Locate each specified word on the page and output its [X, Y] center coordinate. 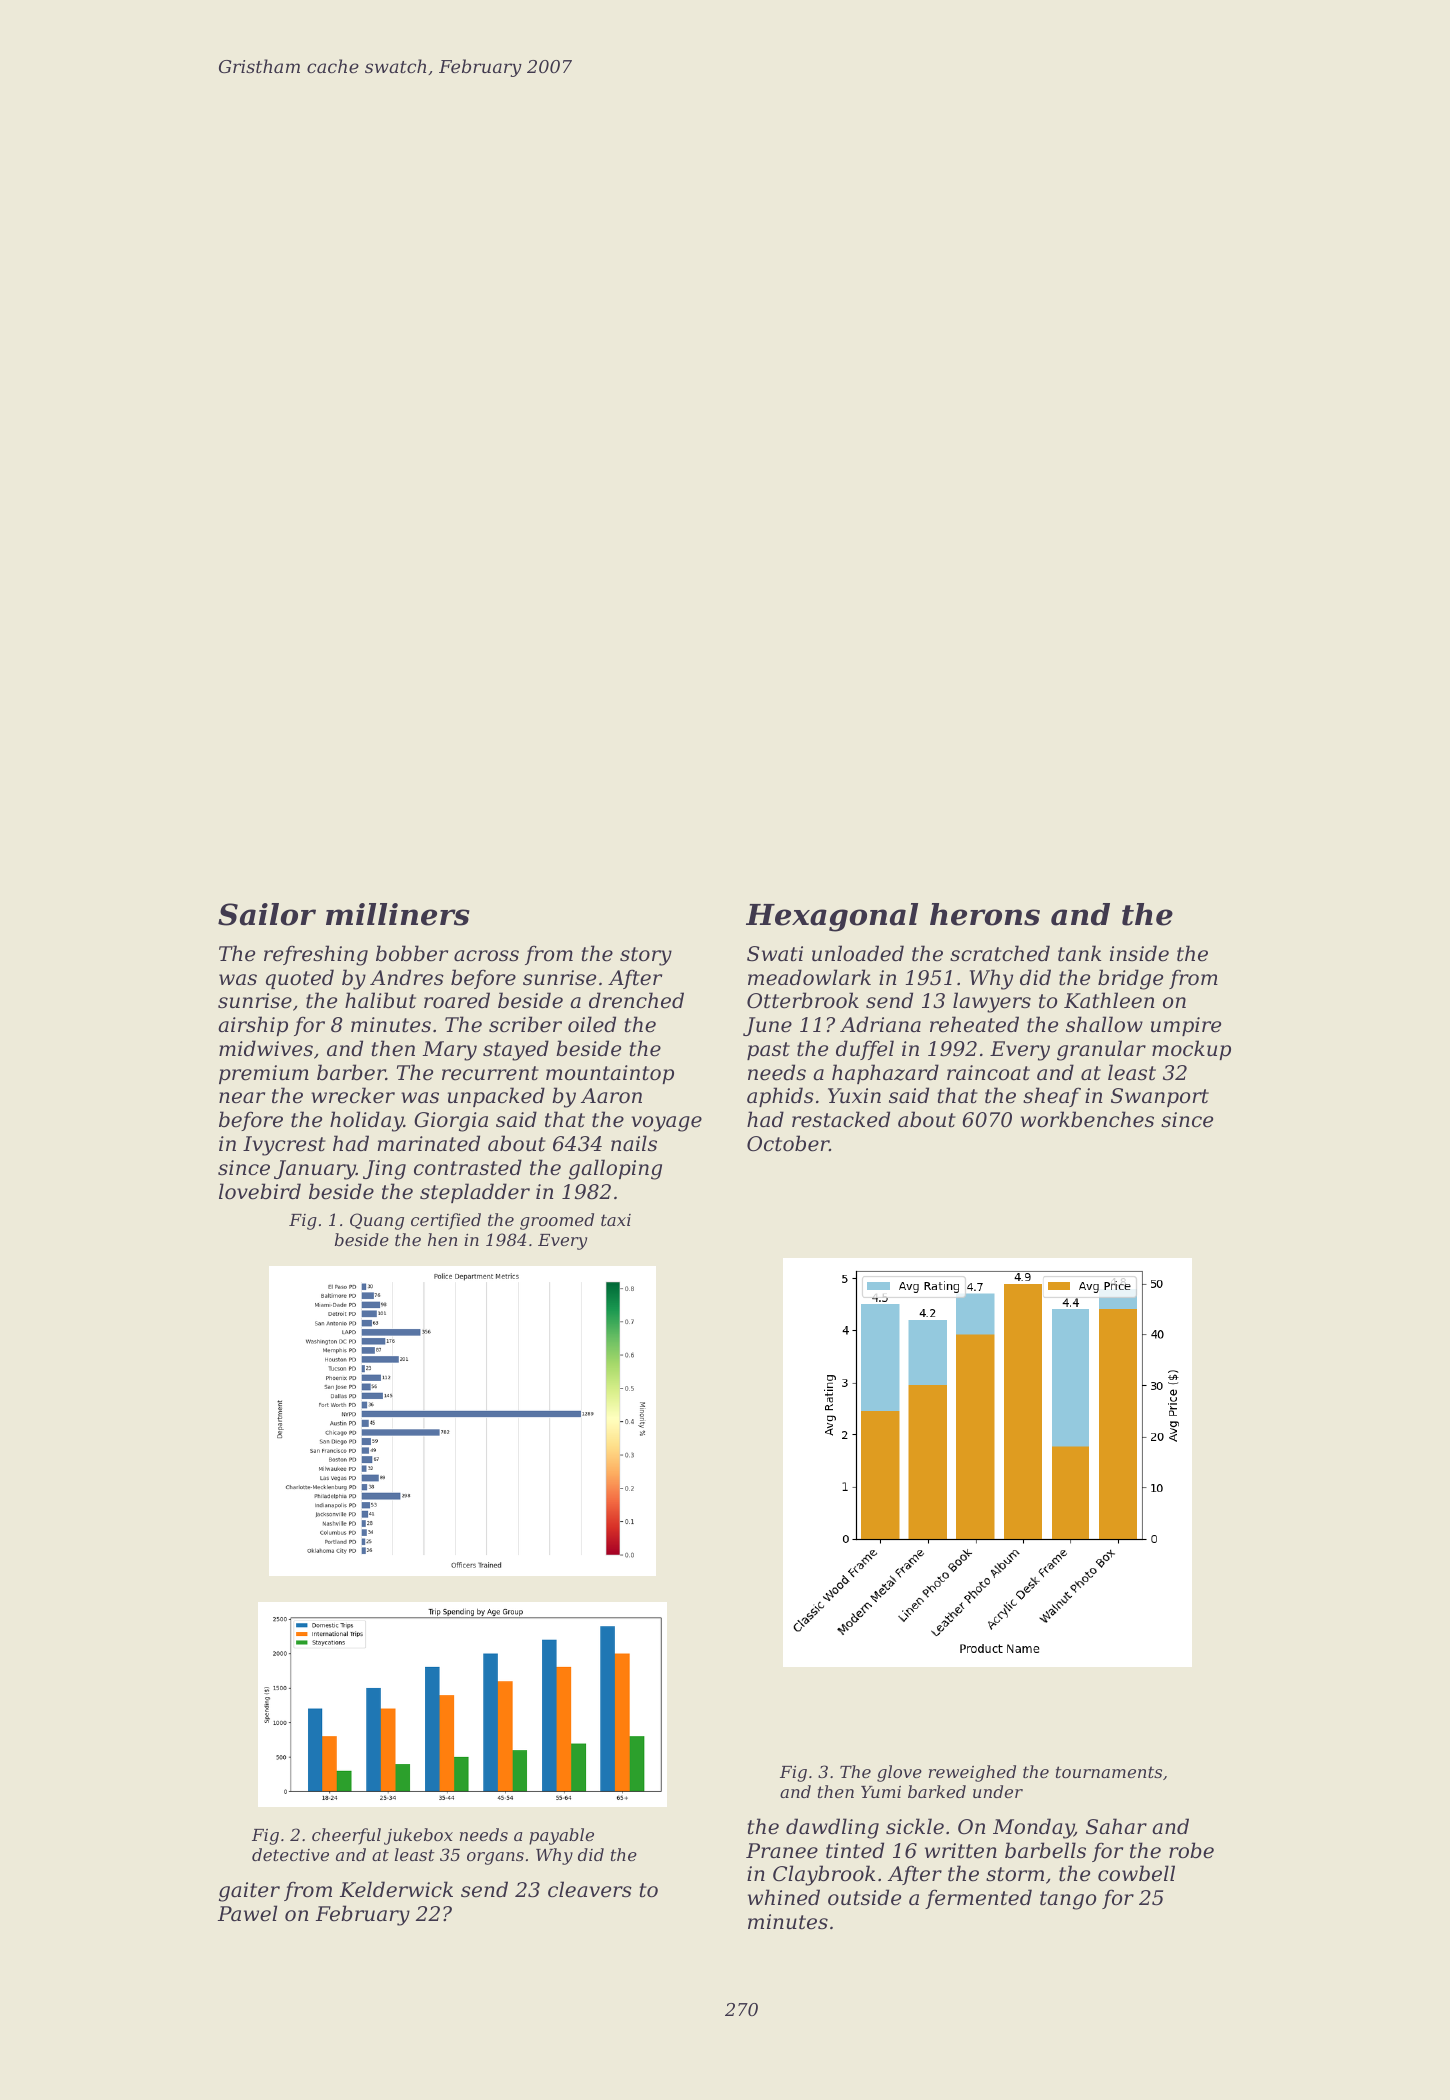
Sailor [267, 914]
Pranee [782, 1851]
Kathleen [1109, 1000]
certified [446, 1221]
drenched [636, 1000]
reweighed [972, 1773]
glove [899, 1773]
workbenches [1087, 1119]
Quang [377, 1221]
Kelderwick [396, 1889]
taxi [616, 1220]
